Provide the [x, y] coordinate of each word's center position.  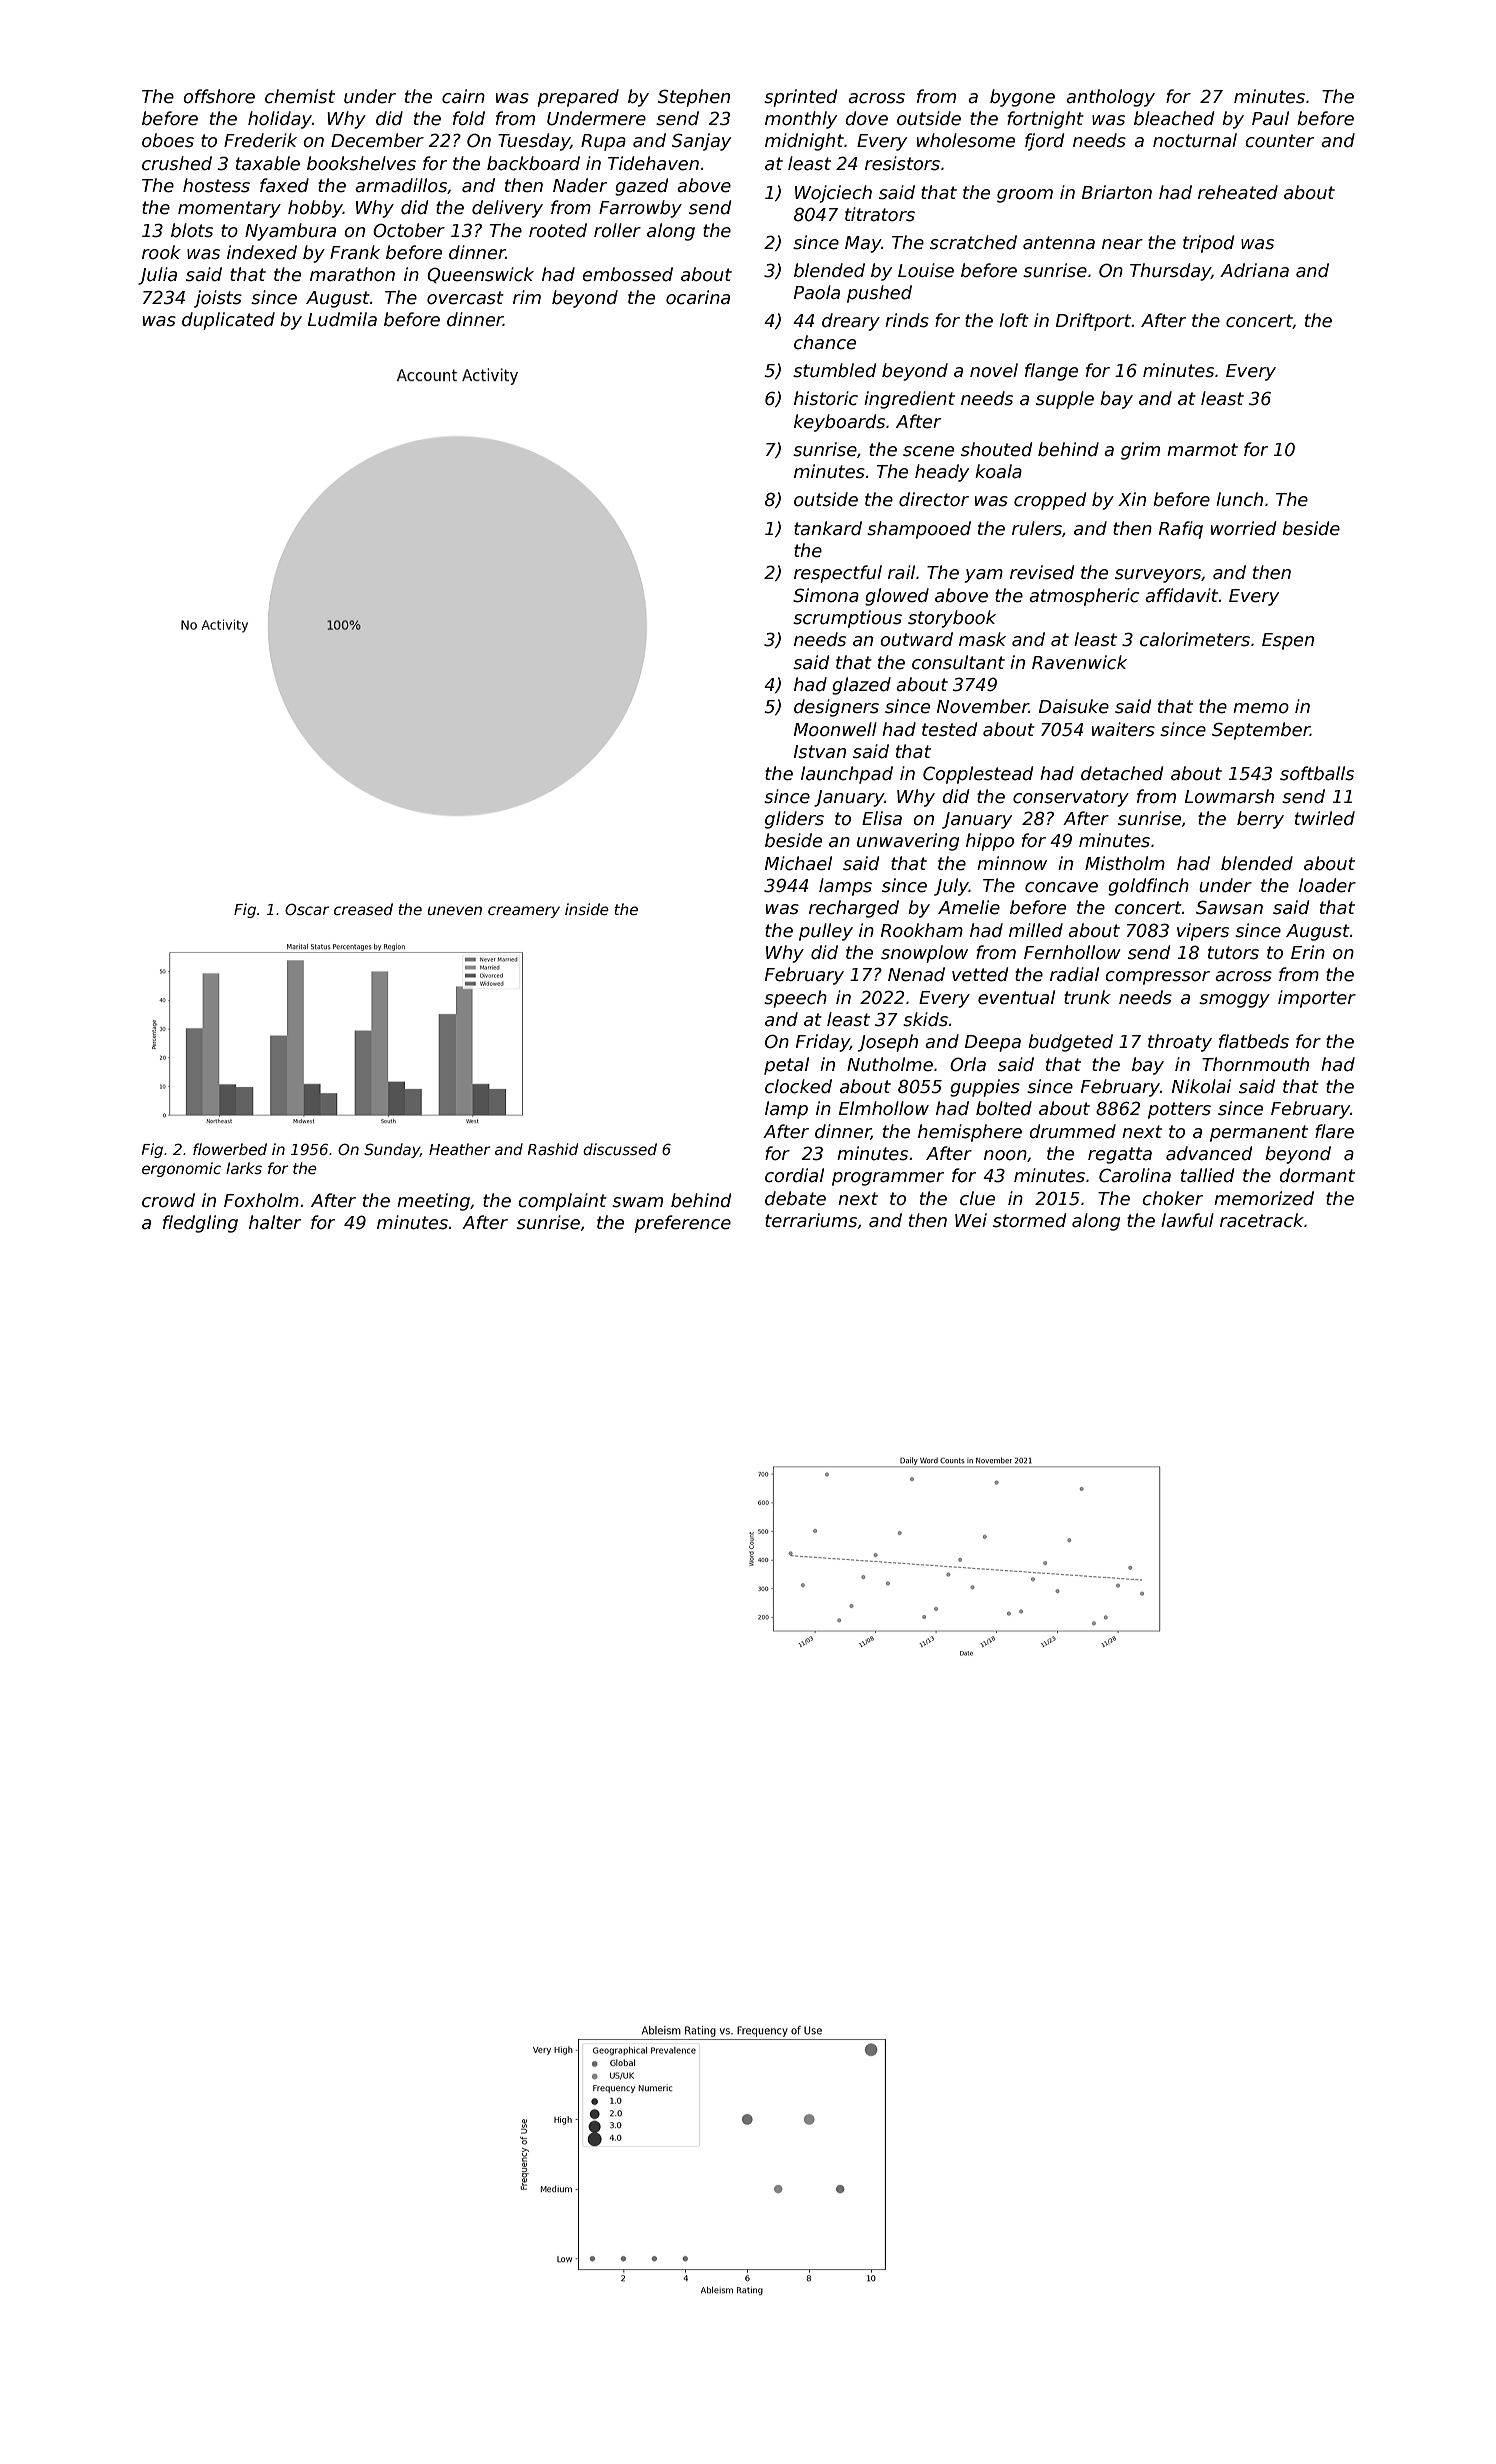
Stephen [694, 98]
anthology [1110, 98]
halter [275, 1222]
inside [587, 909]
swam [637, 1202]
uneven [455, 910]
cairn [463, 96]
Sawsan [1229, 907]
